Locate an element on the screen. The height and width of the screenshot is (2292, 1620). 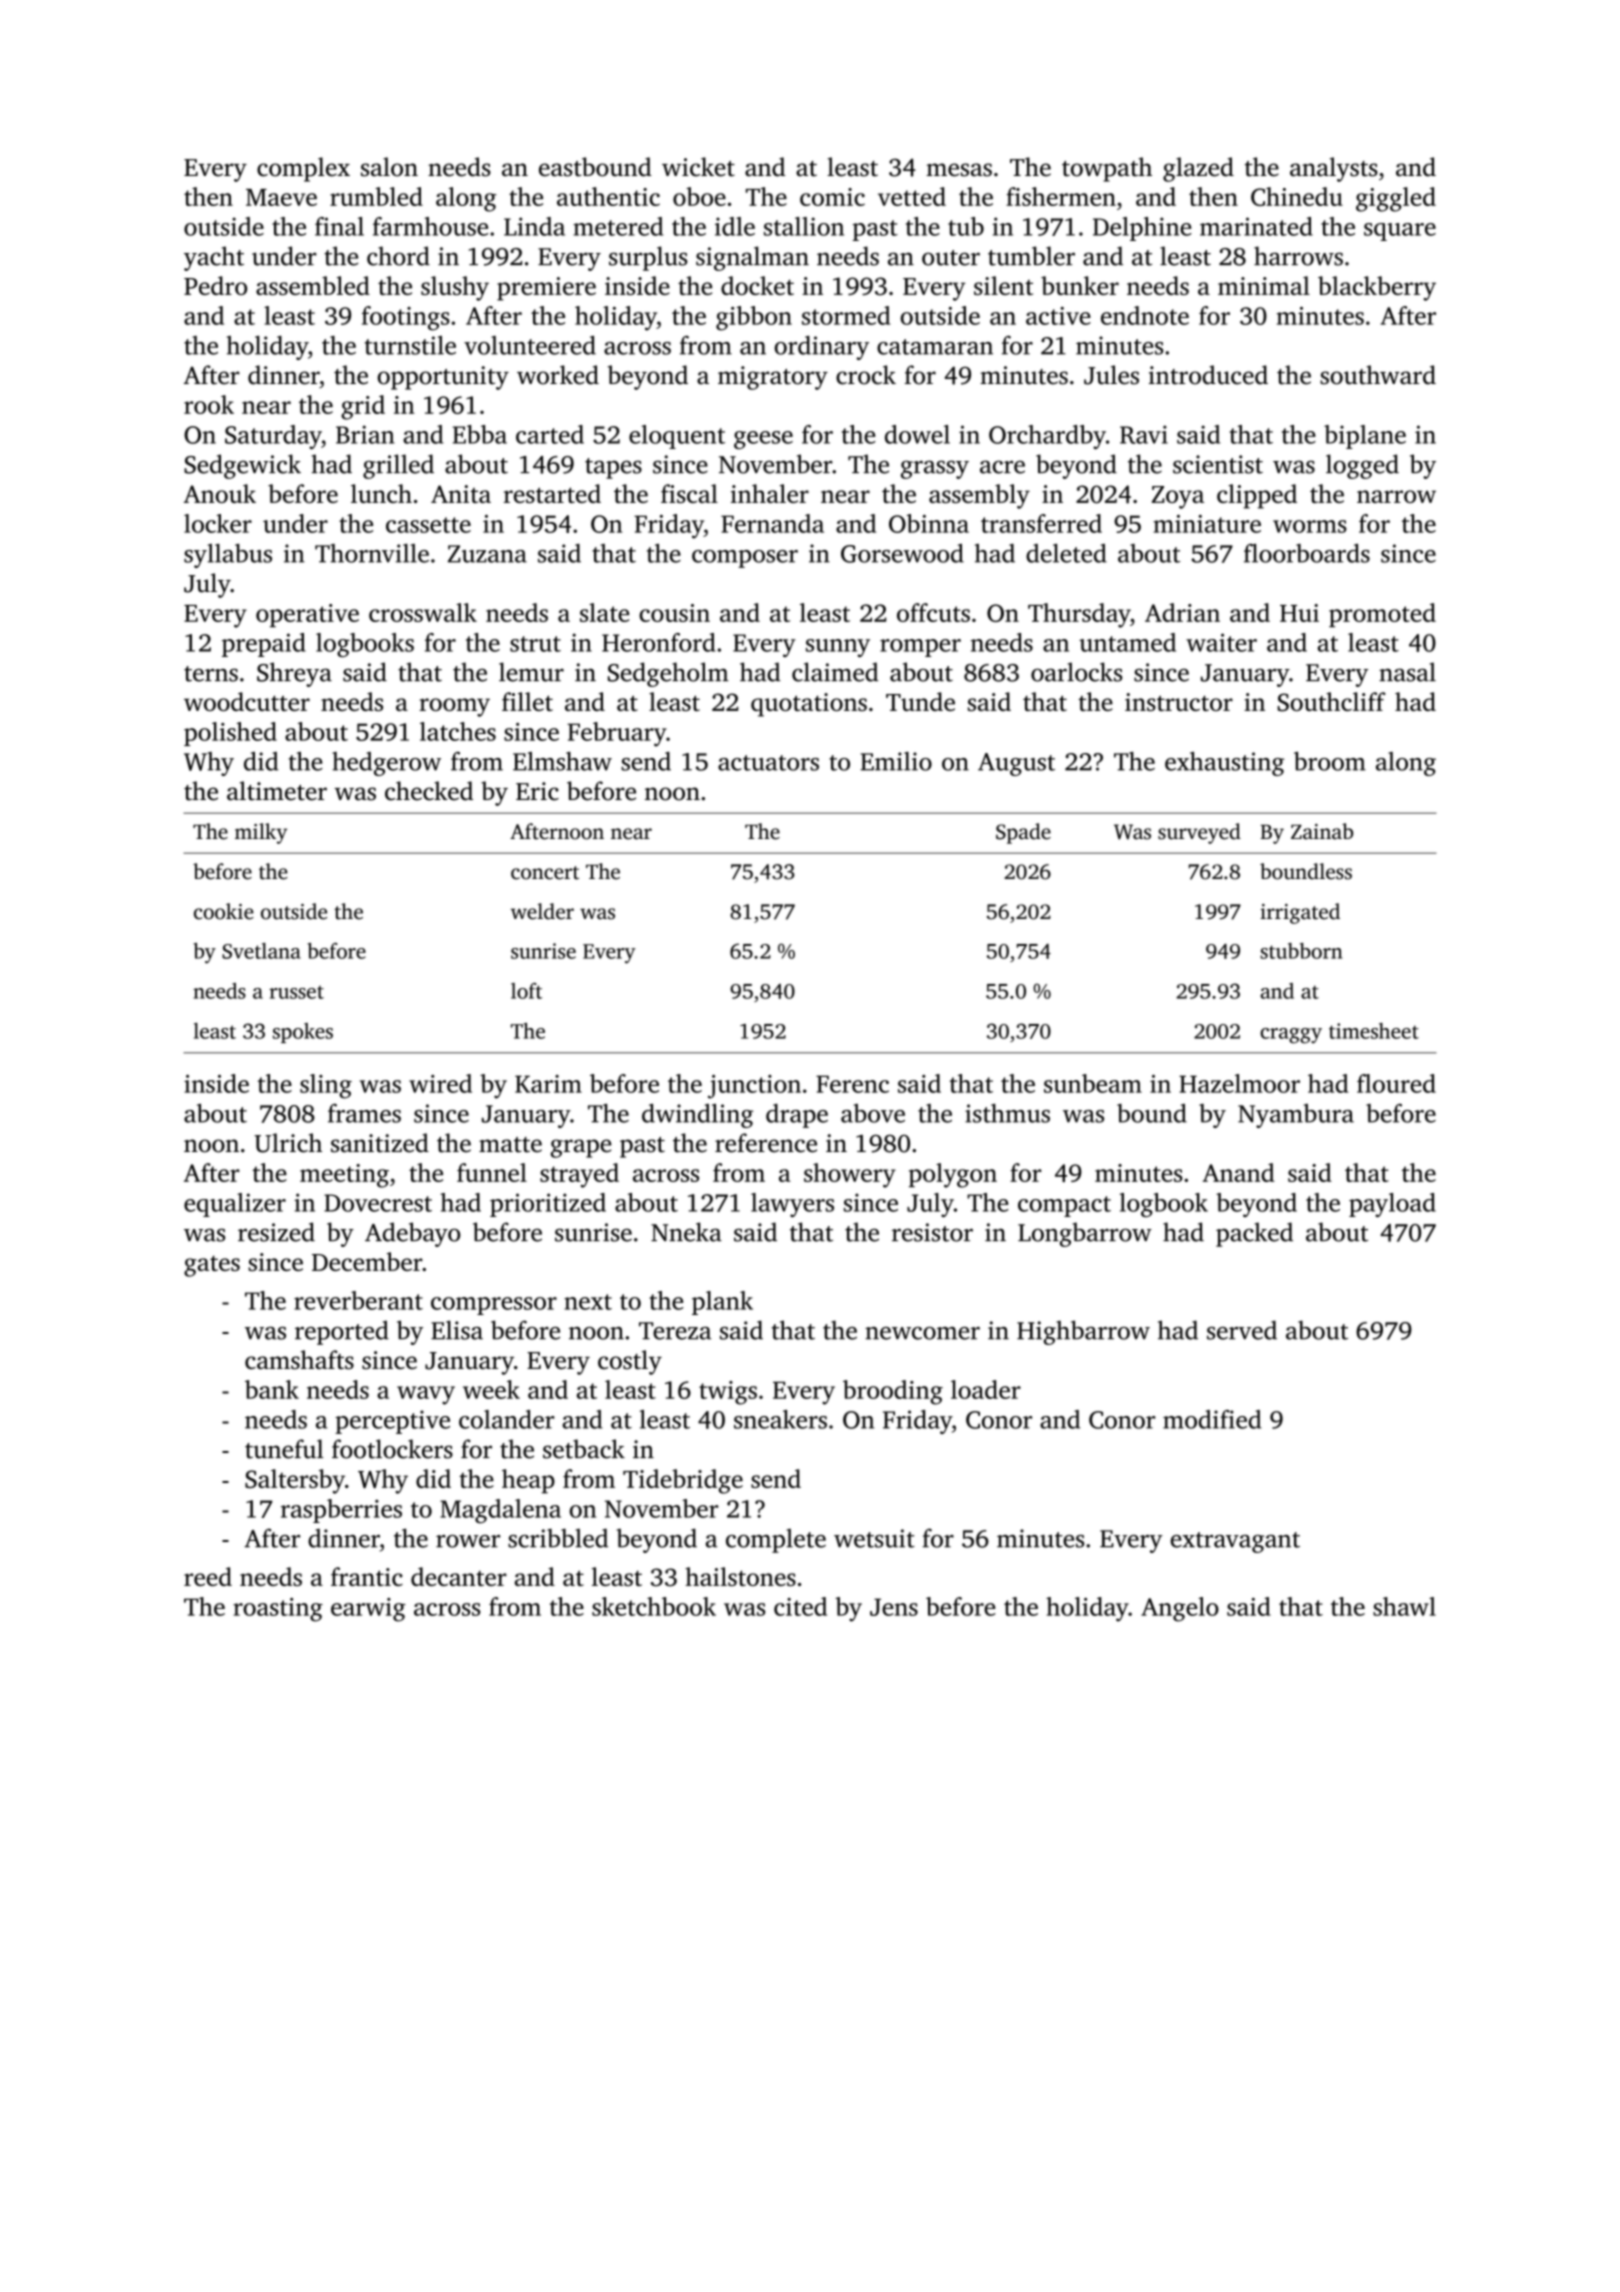
sketchbook is located at coordinates (654, 1606).
